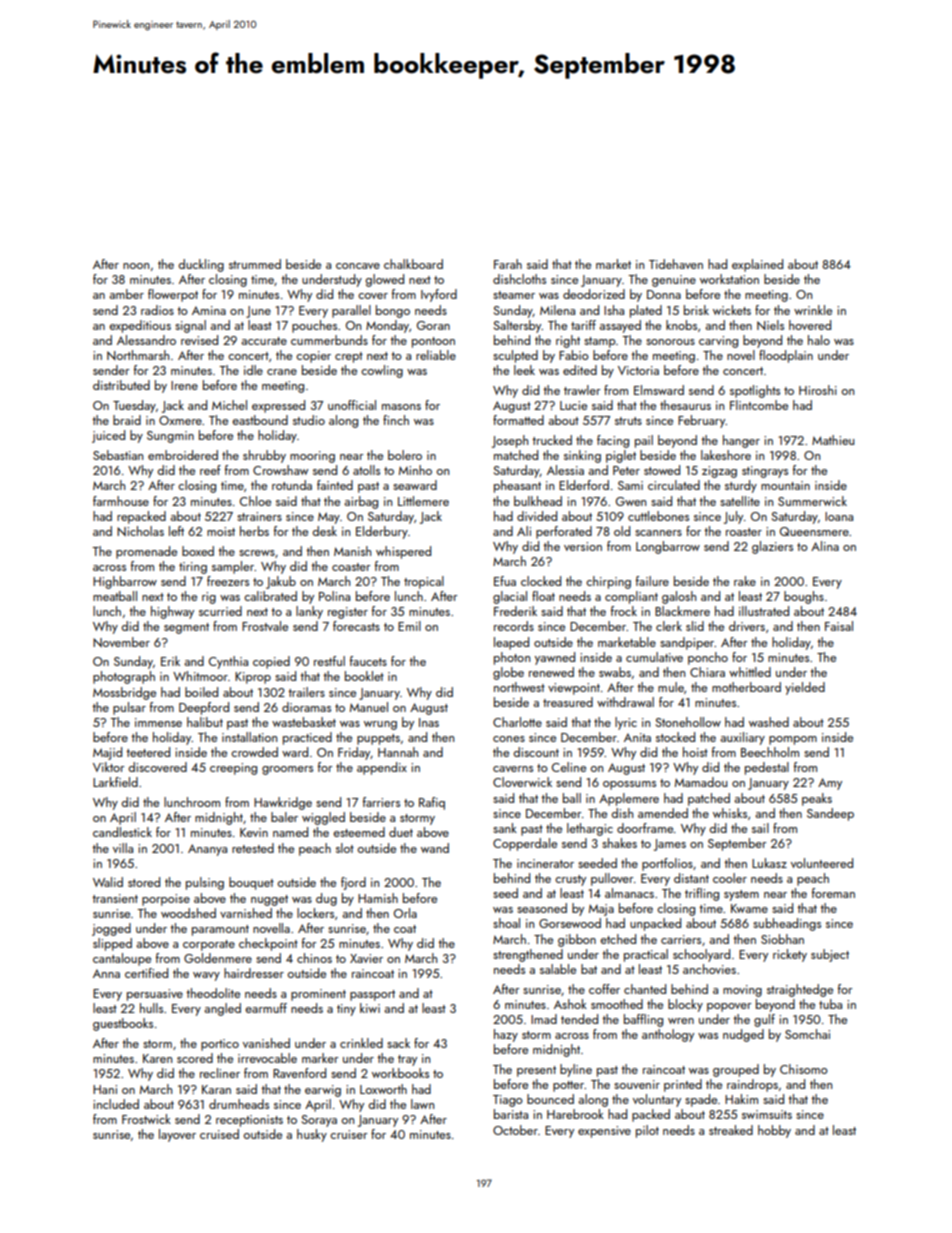 Image resolution: width=952 pixels, height=1233 pixels. Describe the element at coordinates (570, 880) in the page. I see `crusty` at that location.
